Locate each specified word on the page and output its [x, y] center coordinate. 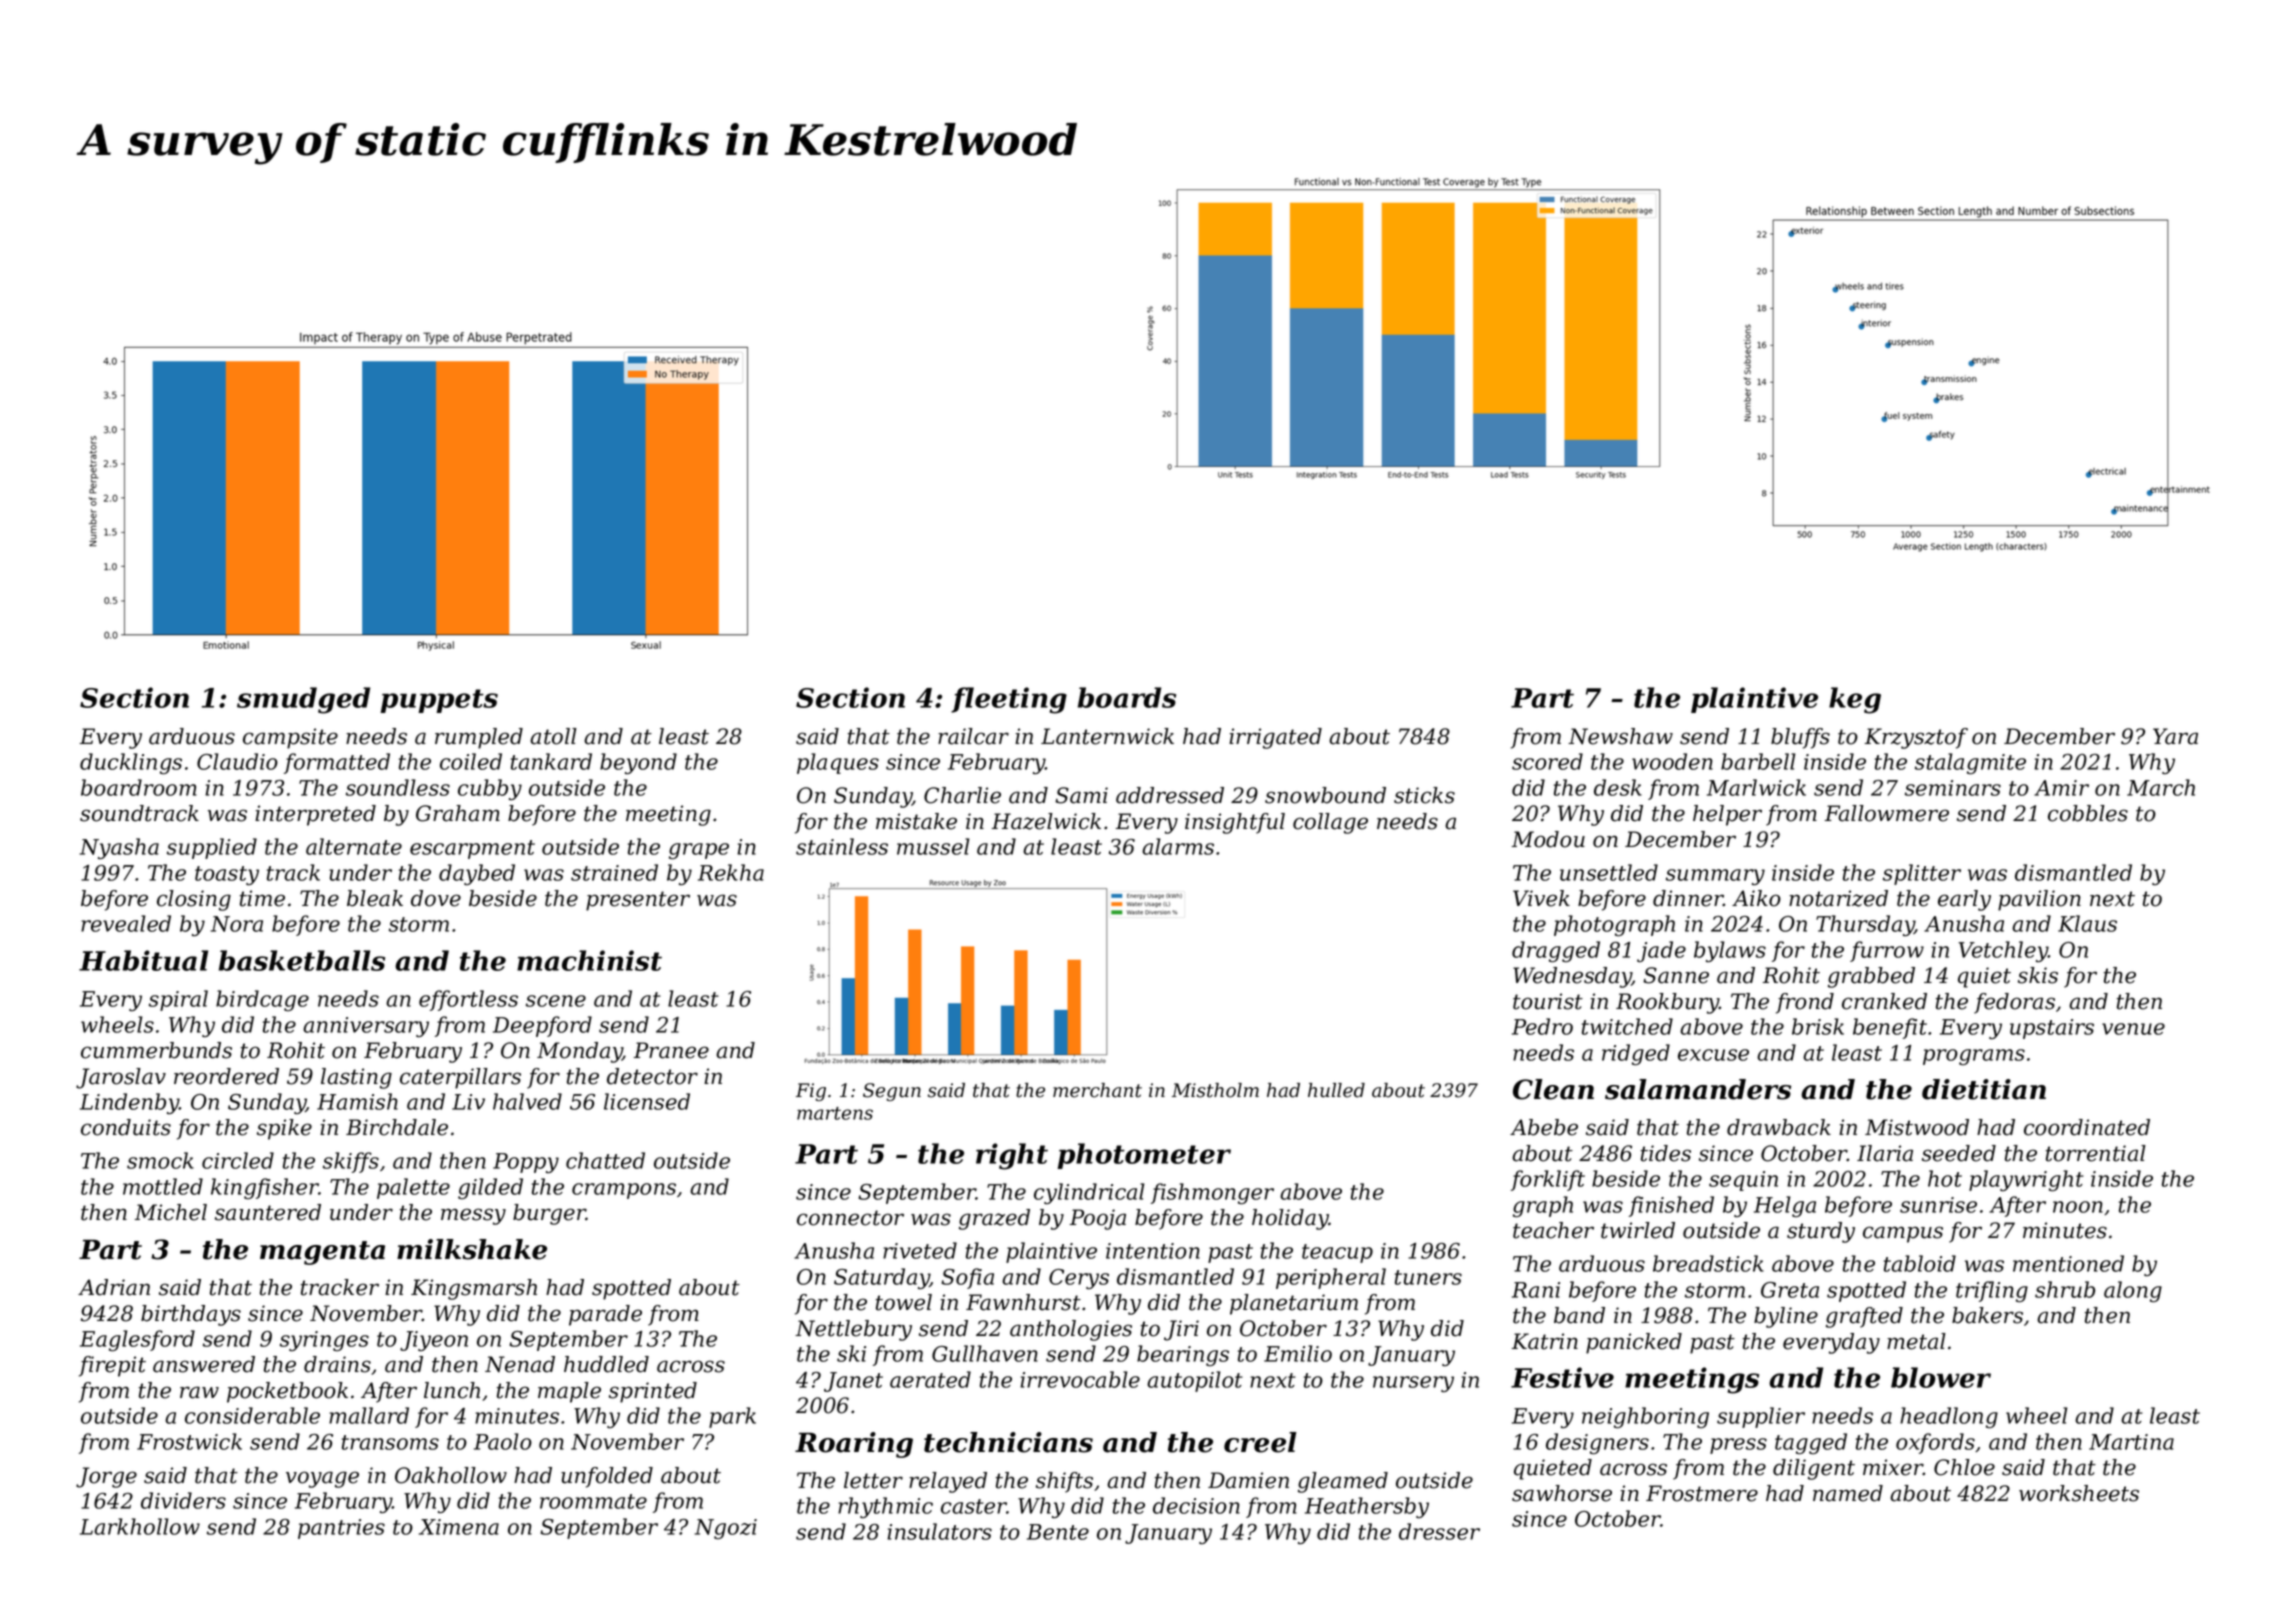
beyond [638, 763]
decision [1196, 1505]
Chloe [1964, 1467]
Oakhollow [451, 1475]
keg [1855, 700]
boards [1127, 697]
